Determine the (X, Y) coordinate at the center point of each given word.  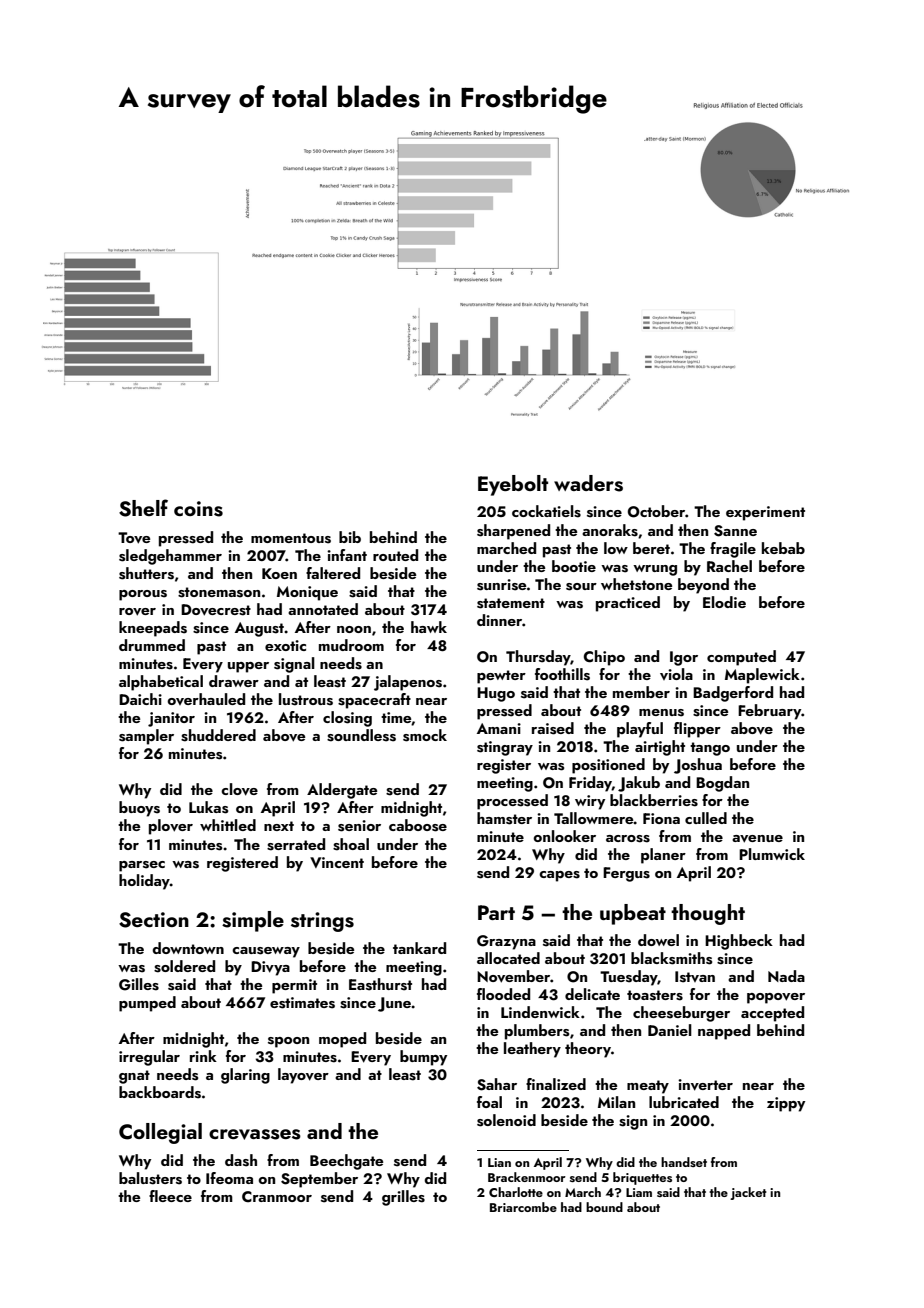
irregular (149, 1058)
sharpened (513, 532)
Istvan (695, 977)
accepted (772, 1014)
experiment (765, 513)
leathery (532, 1050)
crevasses (255, 1134)
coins (198, 509)
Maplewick (762, 676)
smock (425, 735)
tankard (419, 948)
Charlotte (516, 1192)
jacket (748, 1193)
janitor (171, 719)
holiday (144, 882)
